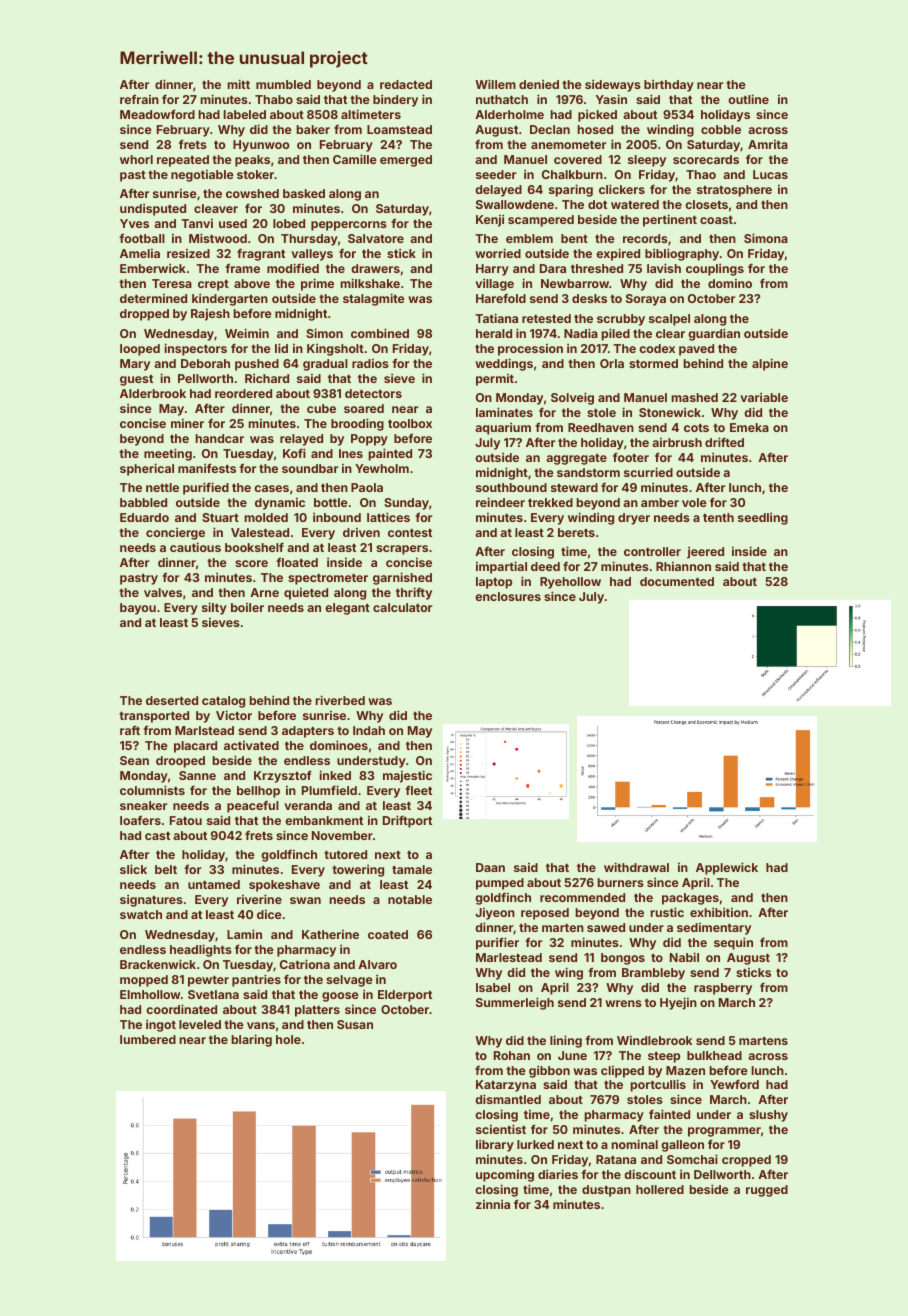  What do you see at coordinates (261, 254) in the page?
I see `fragrant` at bounding box center [261, 254].
